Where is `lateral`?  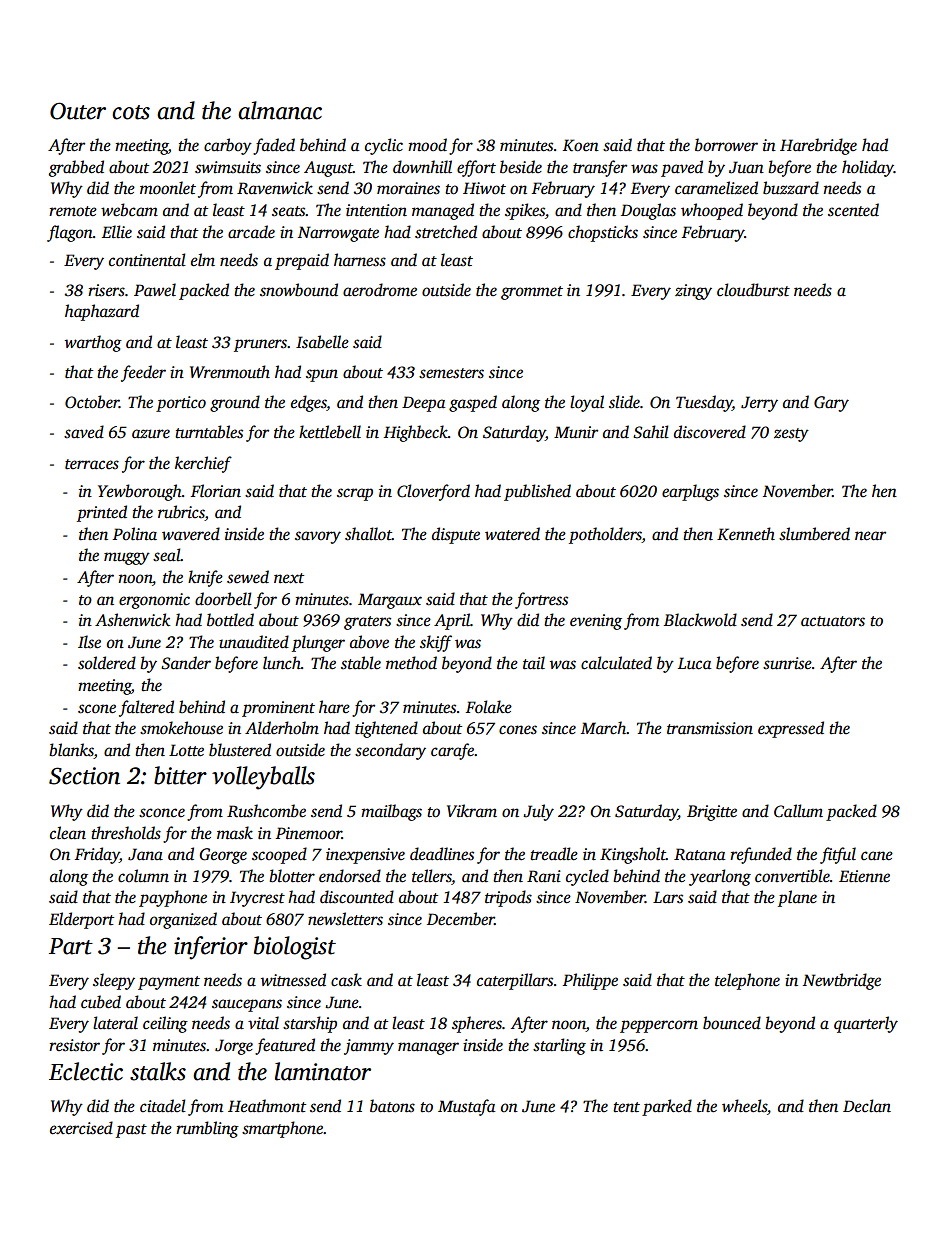
lateral is located at coordinates (115, 1023).
